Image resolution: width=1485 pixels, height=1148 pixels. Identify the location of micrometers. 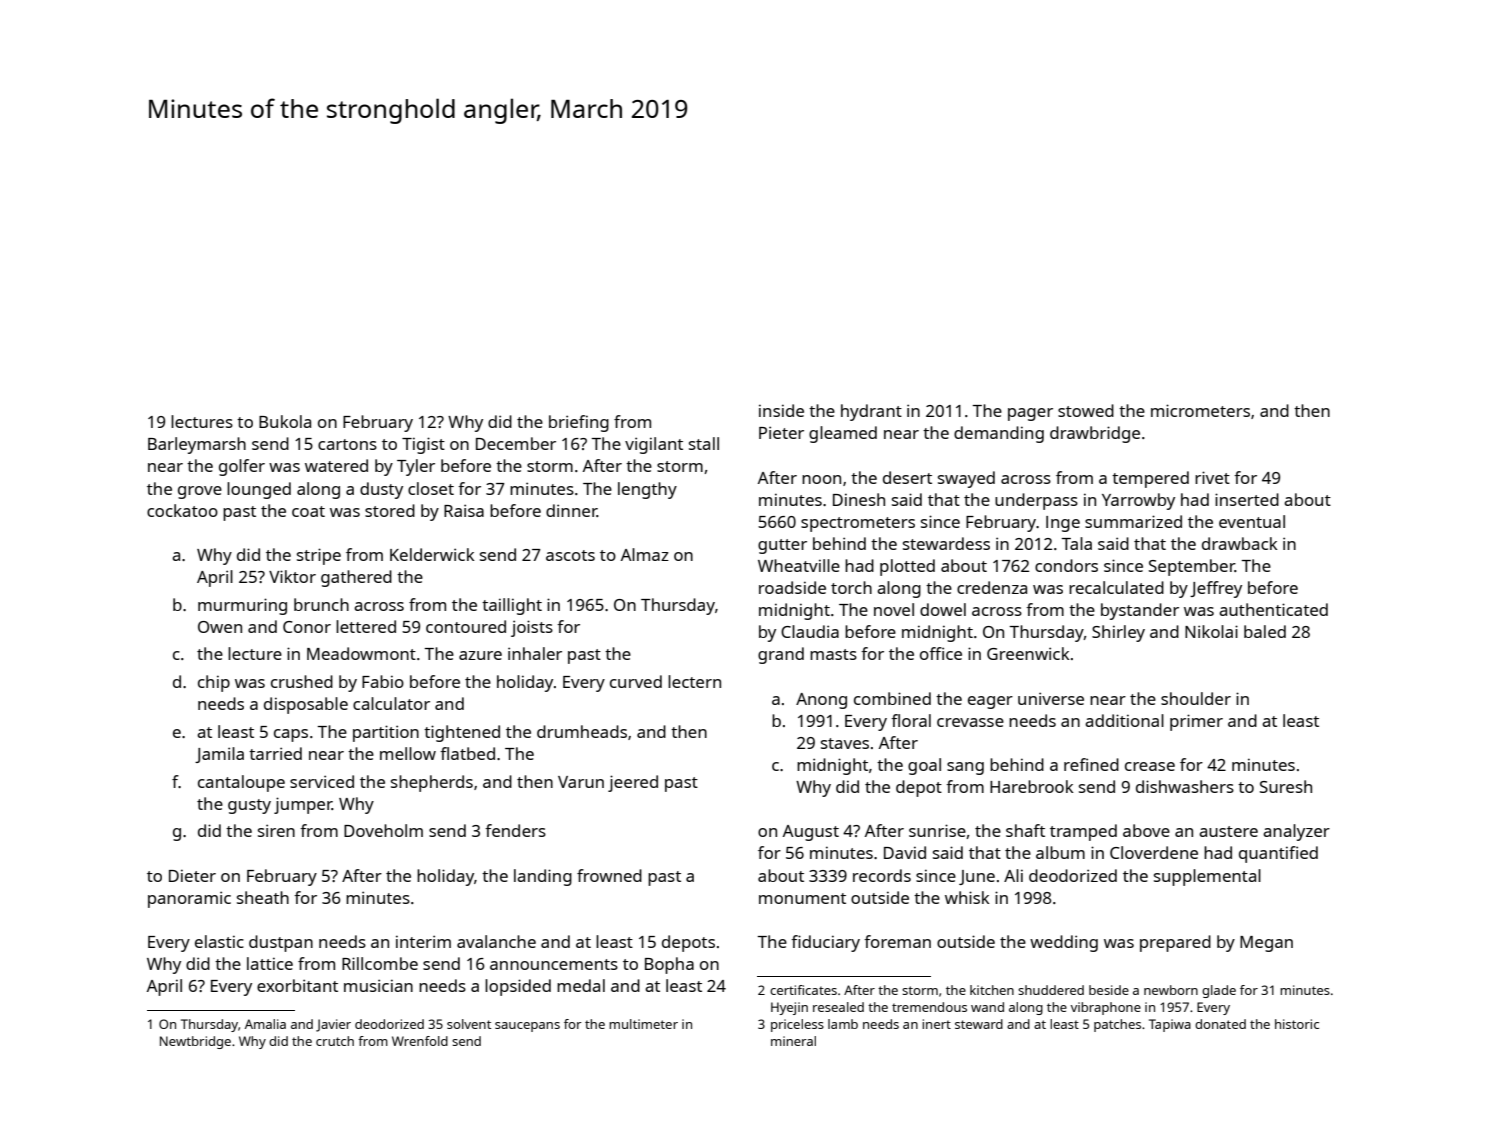
(1200, 410).
